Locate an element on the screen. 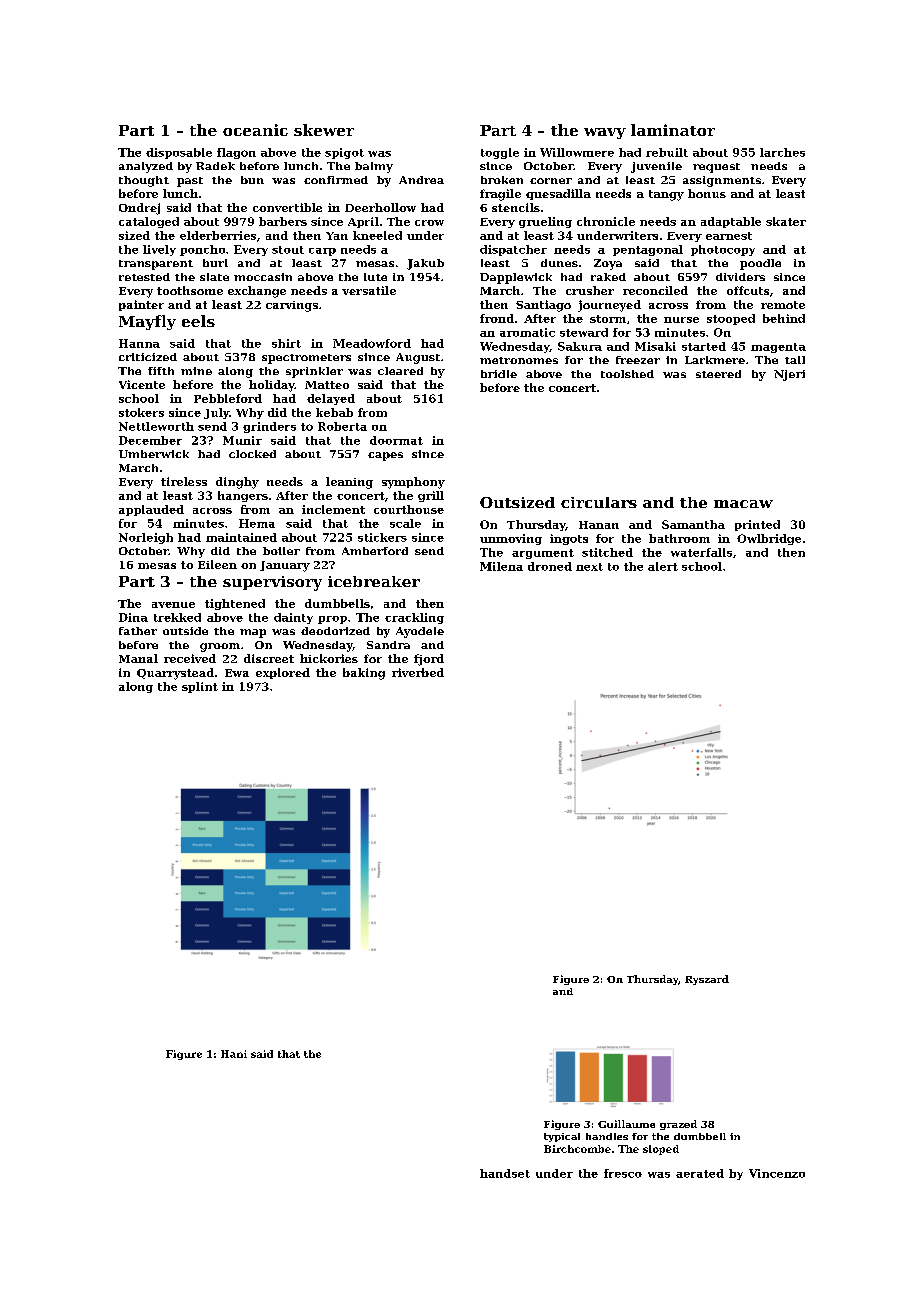 This screenshot has width=924, height=1308. Hani is located at coordinates (234, 1054).
